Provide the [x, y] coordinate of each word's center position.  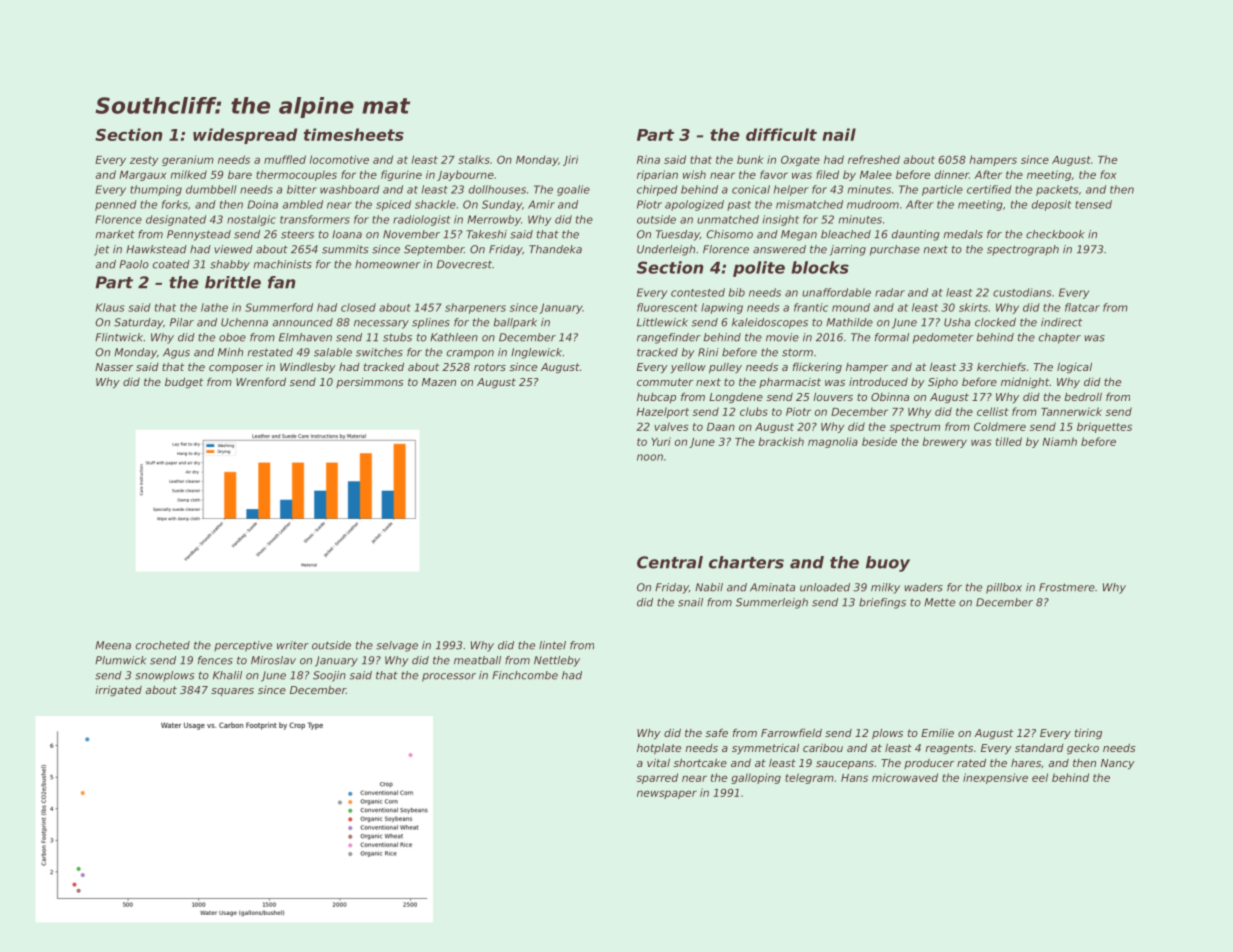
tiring [1088, 734]
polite [759, 269]
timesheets [354, 134]
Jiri [570, 160]
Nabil [709, 587]
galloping [756, 778]
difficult [781, 134]
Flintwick [119, 337]
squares [232, 692]
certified [989, 189]
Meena [113, 645]
